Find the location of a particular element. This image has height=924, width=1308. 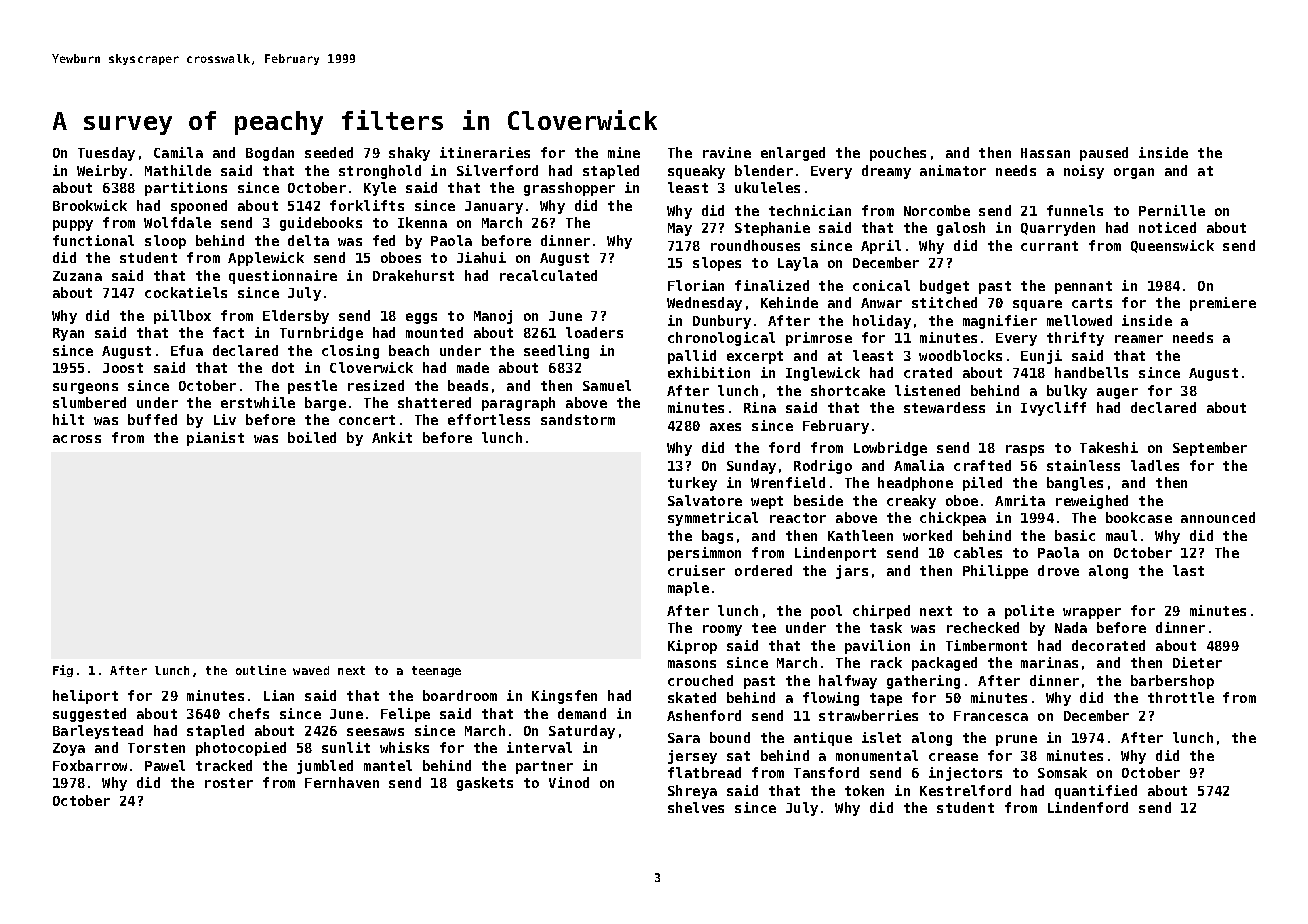

sandstorm is located at coordinates (578, 419).
